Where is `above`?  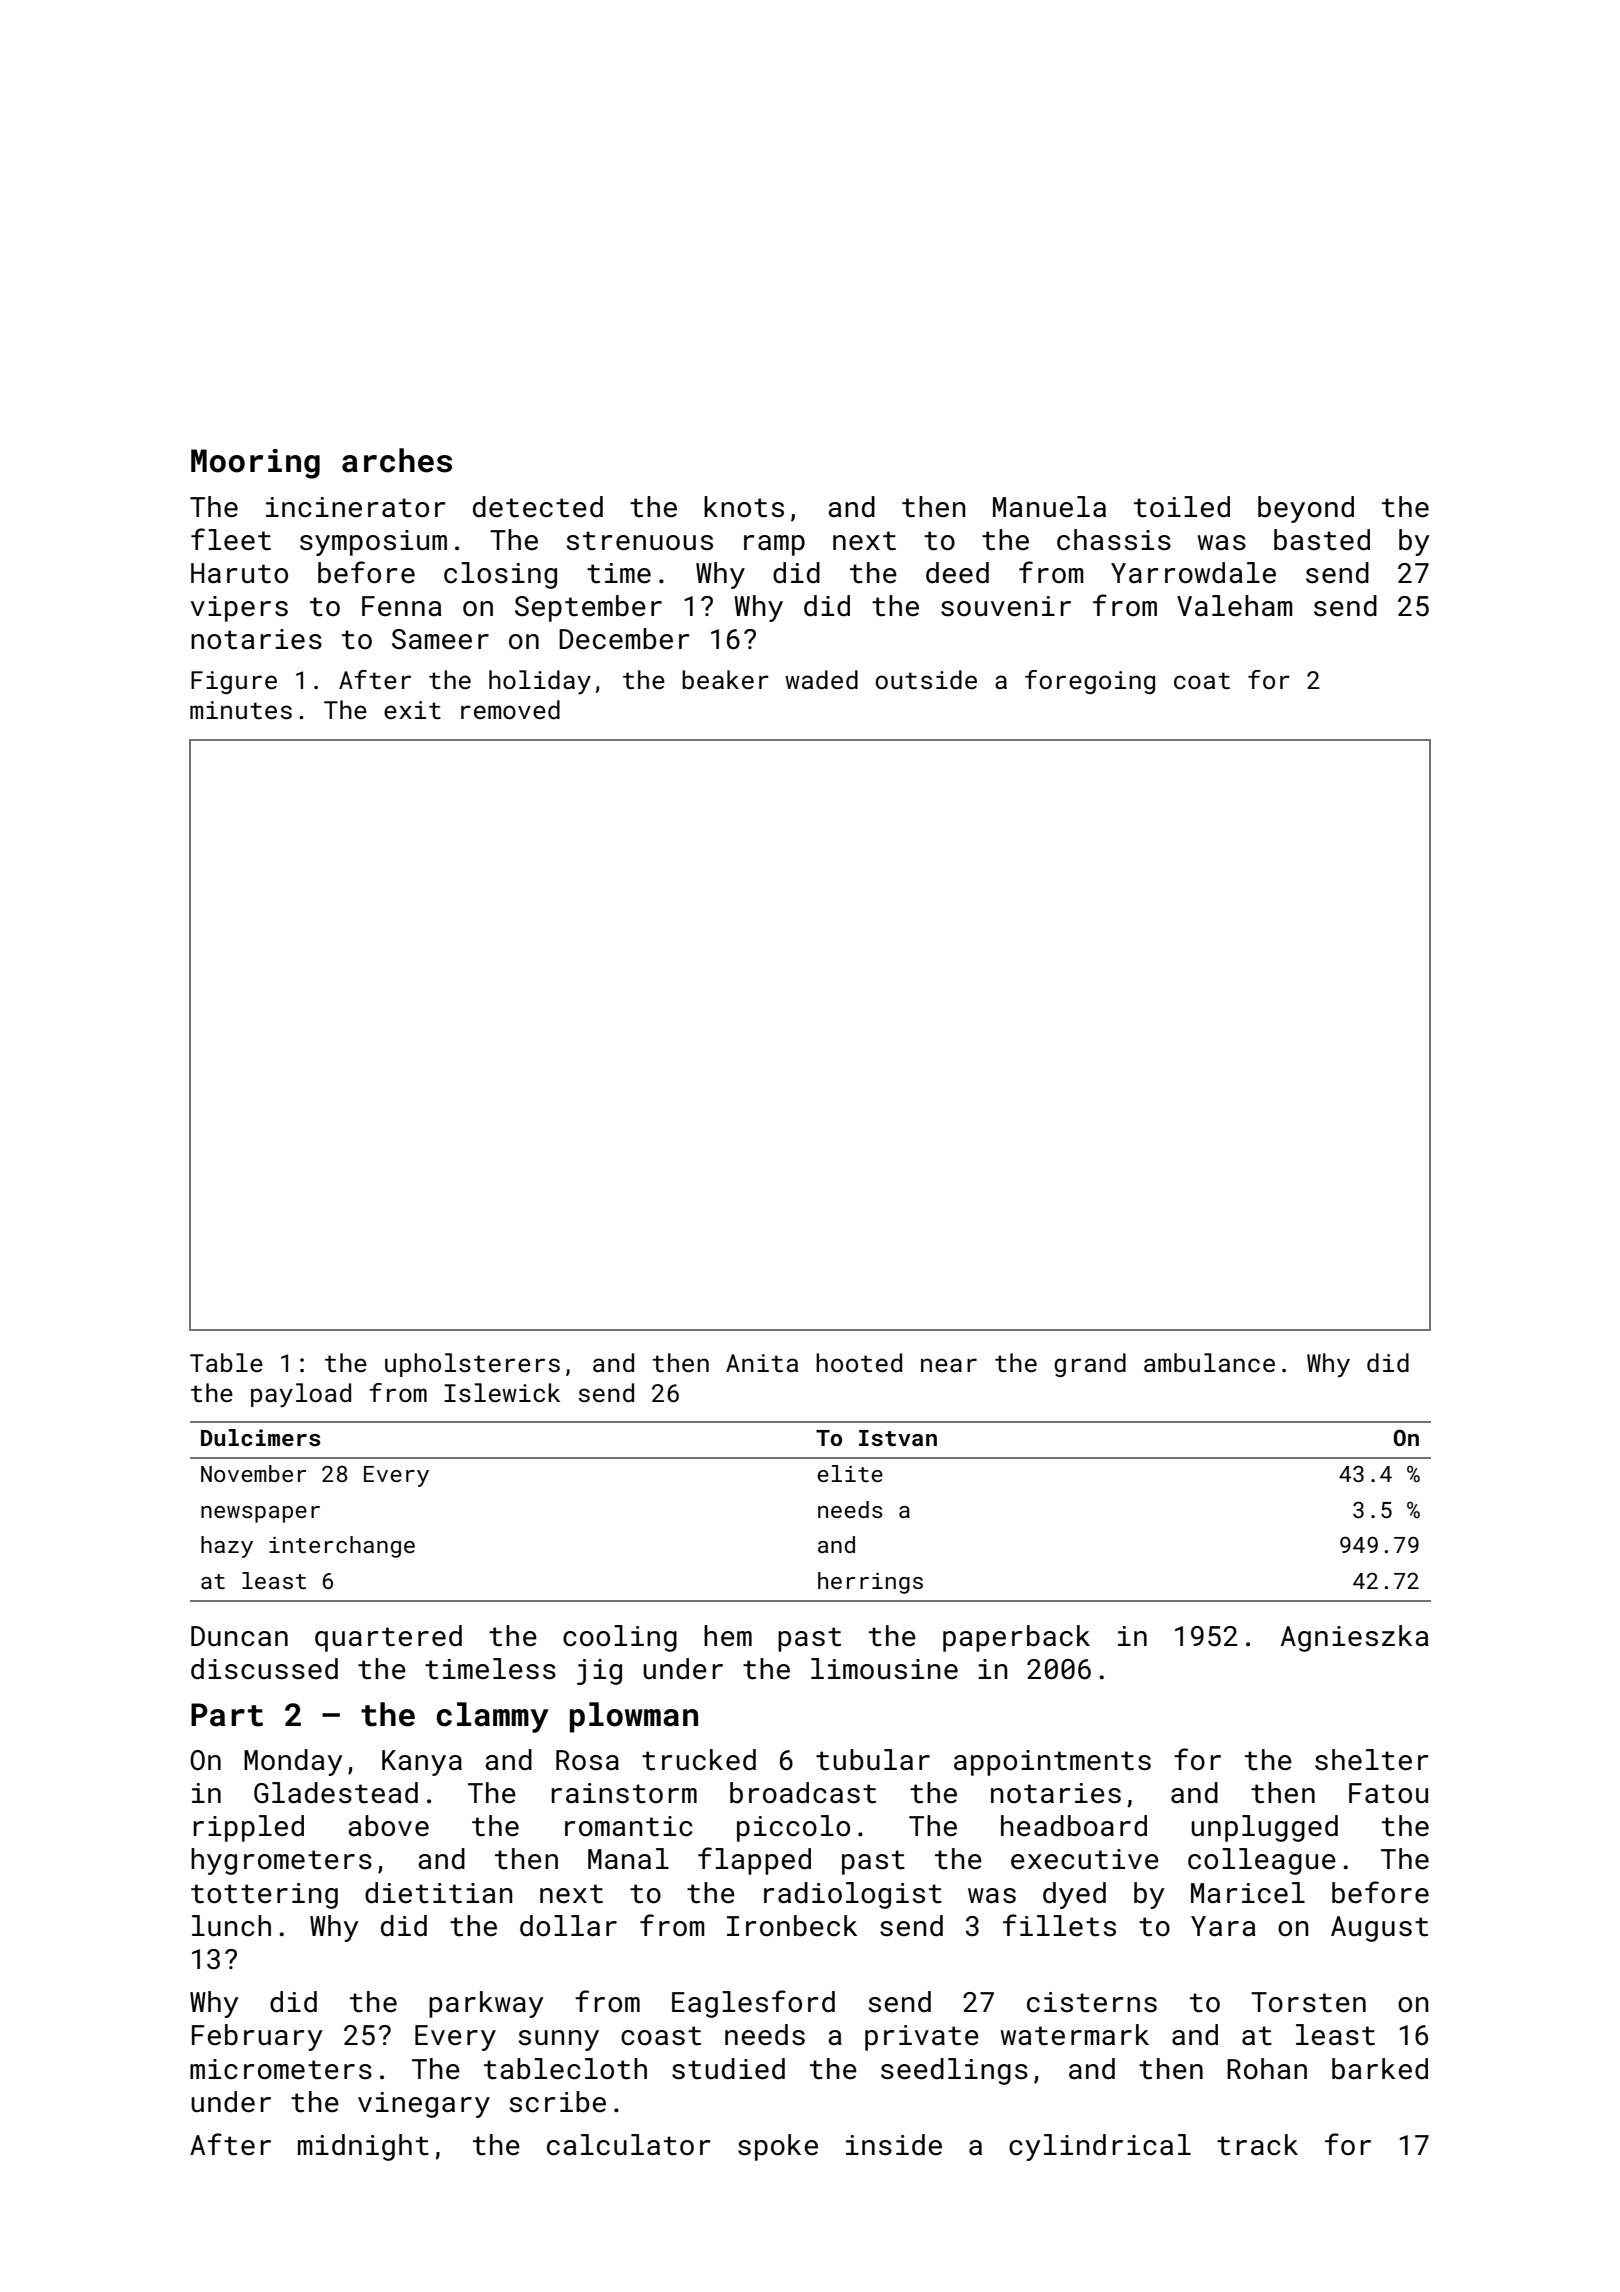 above is located at coordinates (388, 1826).
